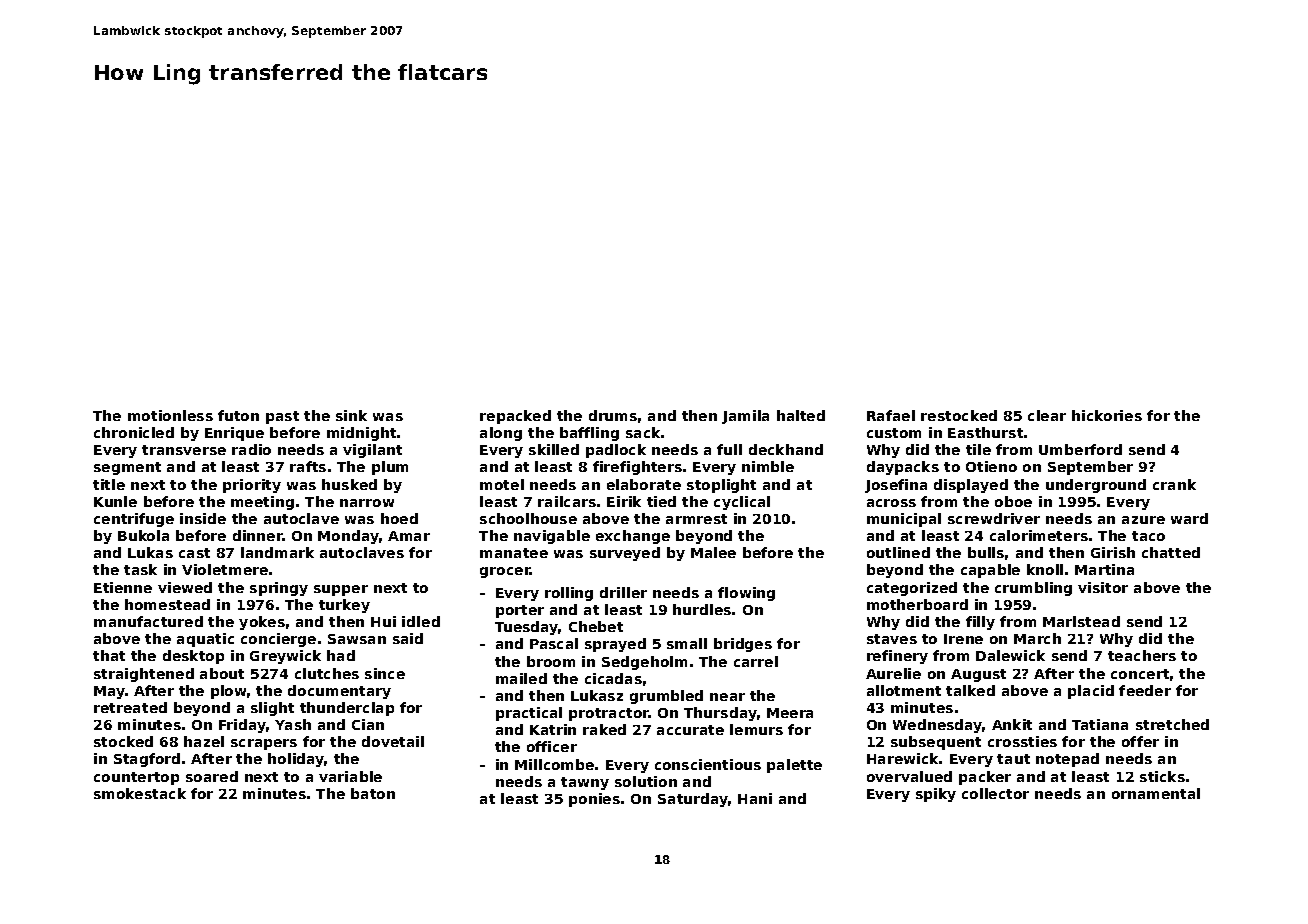 Image resolution: width=1308 pixels, height=924 pixels. I want to click on halted, so click(801, 415).
